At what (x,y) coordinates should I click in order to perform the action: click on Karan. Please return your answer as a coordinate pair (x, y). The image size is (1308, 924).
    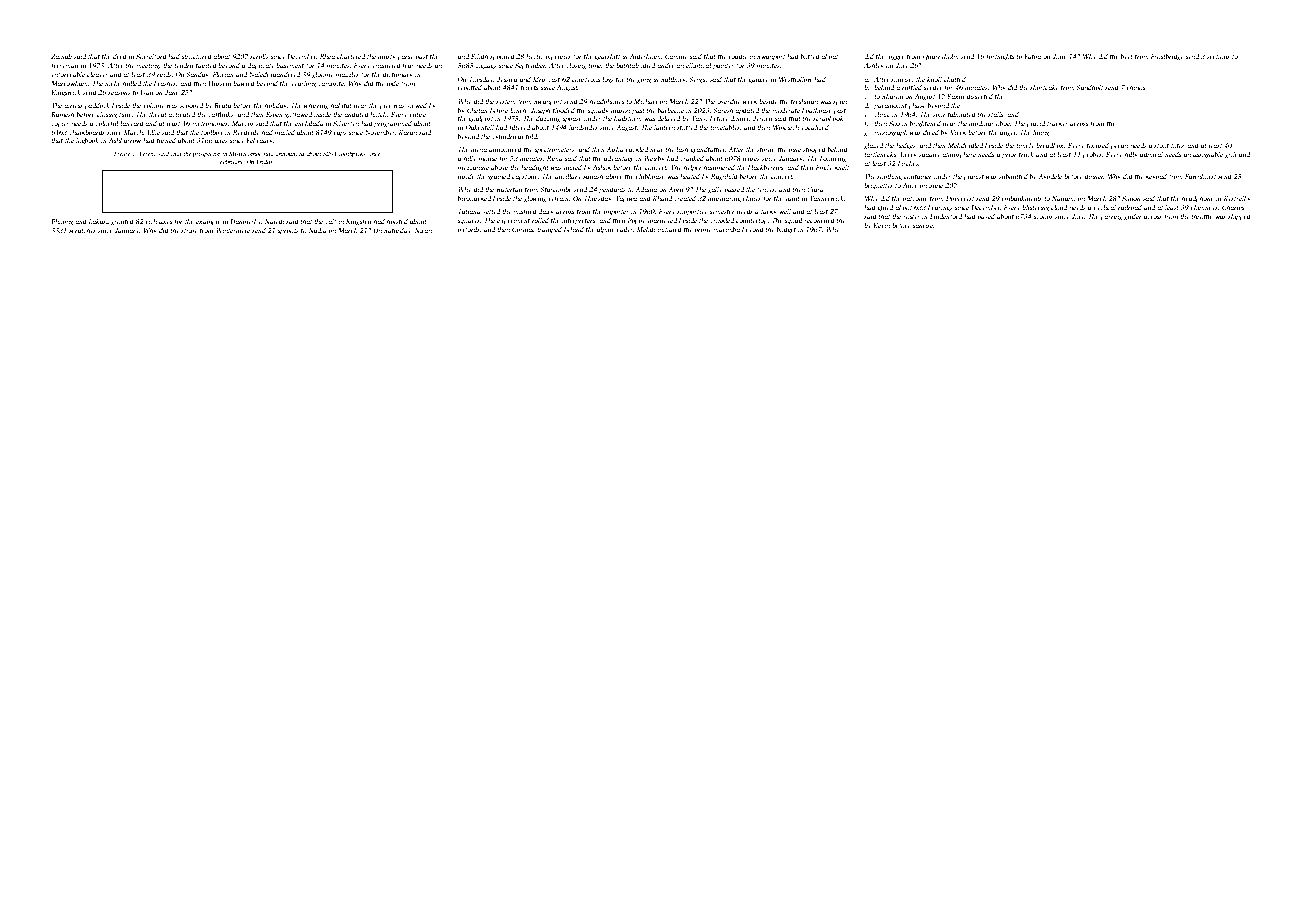
    Looking at the image, I should click on (408, 132).
